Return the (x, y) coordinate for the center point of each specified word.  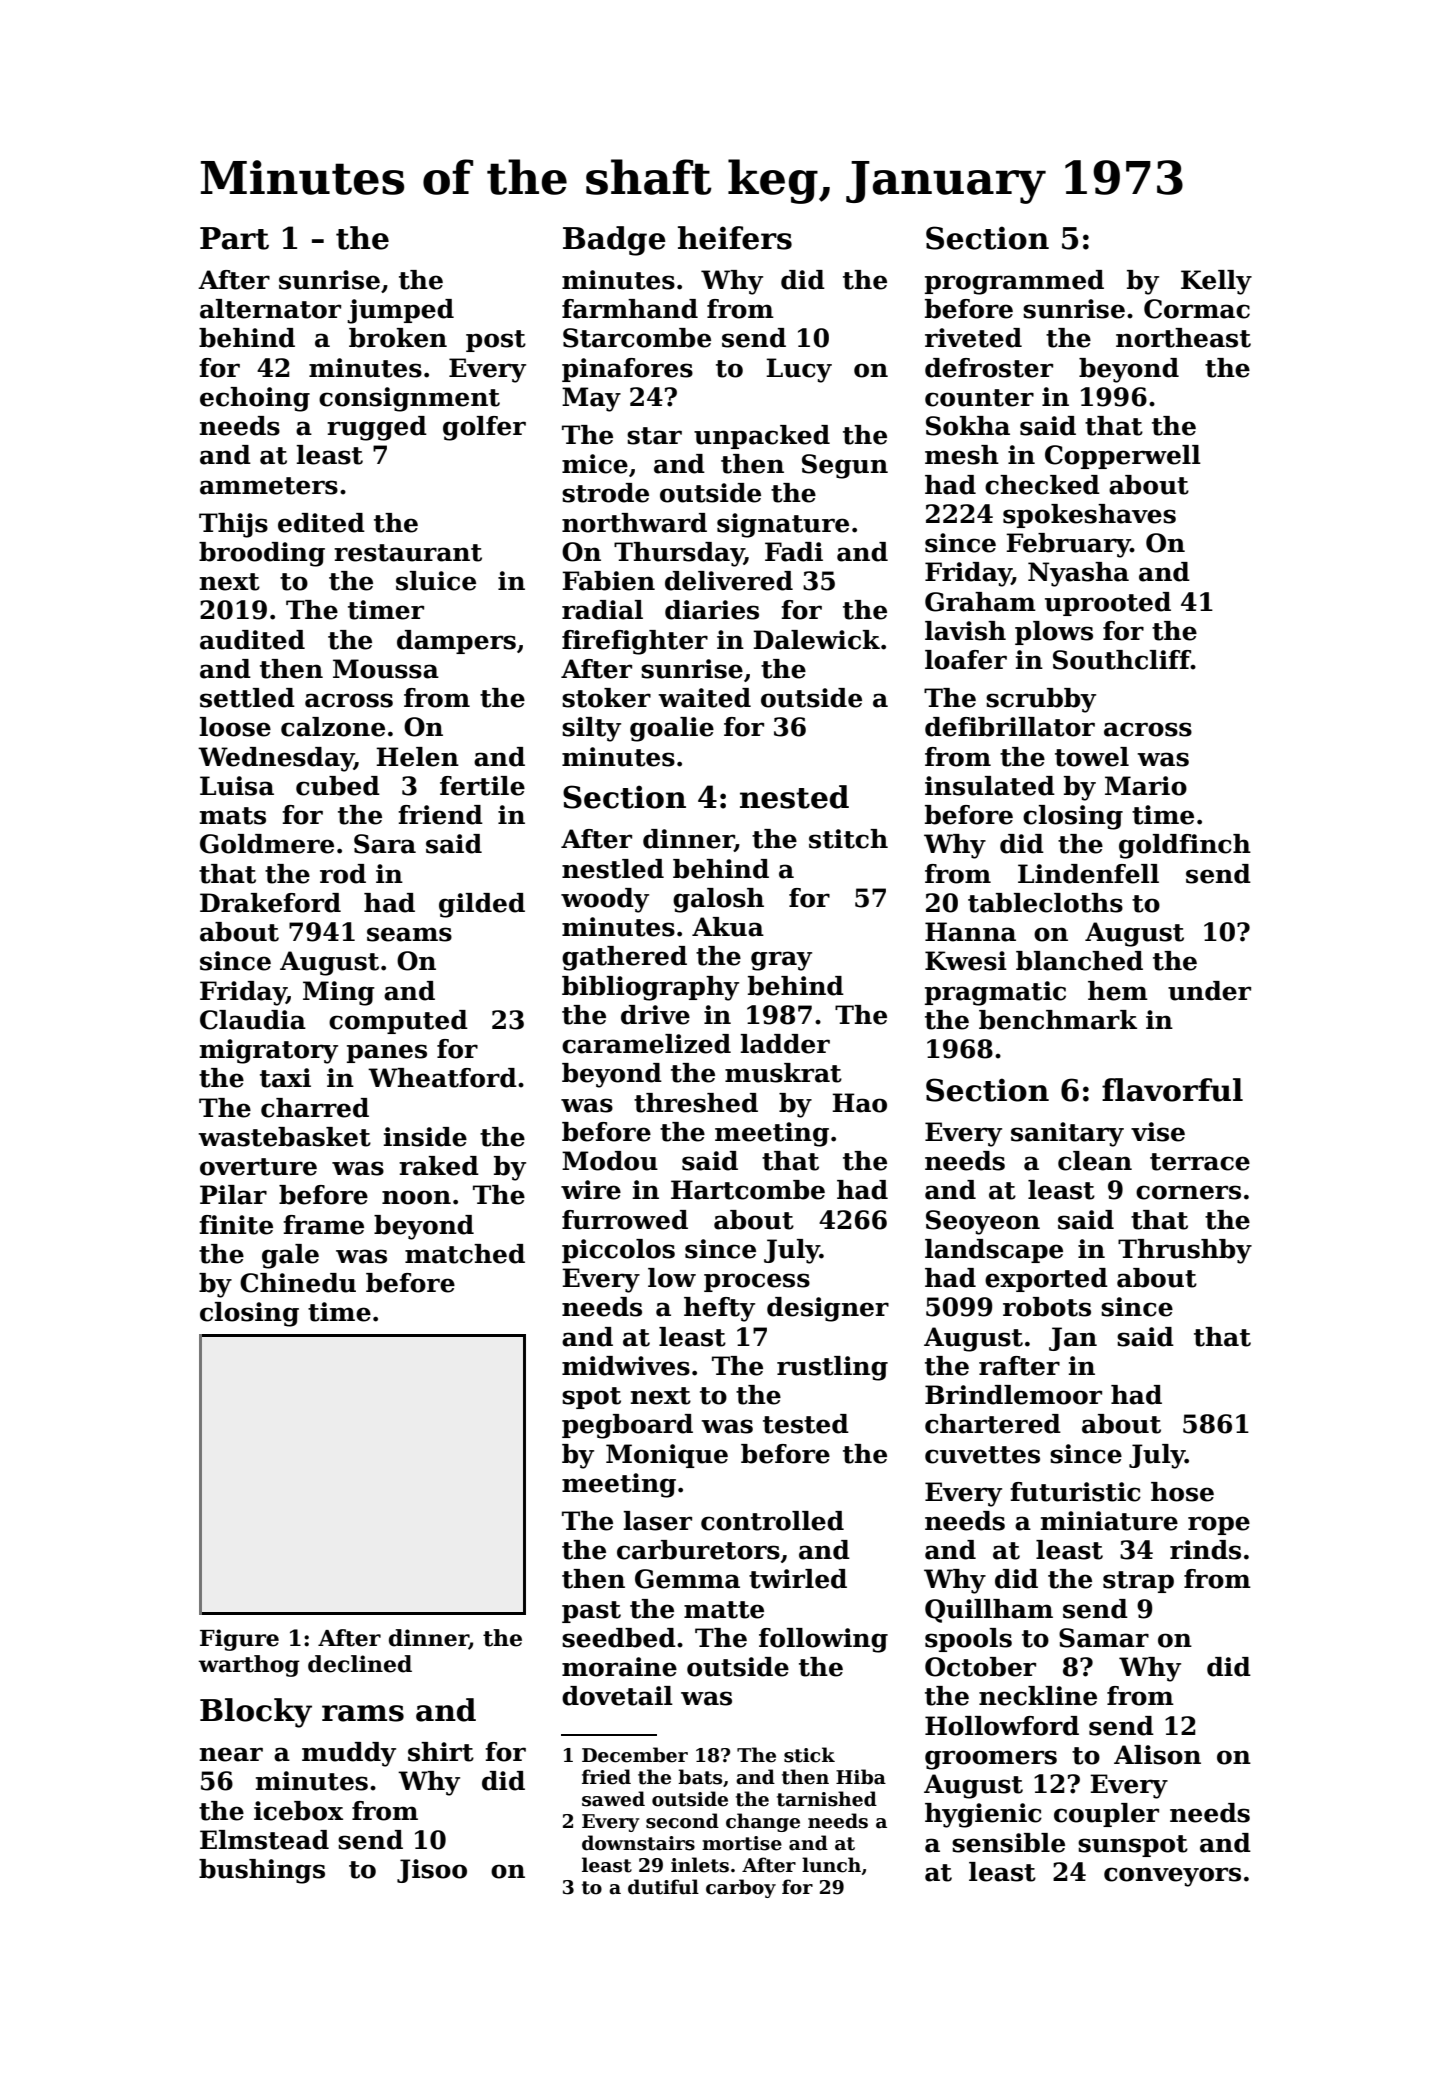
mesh (962, 455)
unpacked (762, 437)
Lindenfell (1088, 874)
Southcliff (1122, 660)
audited (252, 640)
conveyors (1172, 1877)
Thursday (679, 554)
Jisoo (432, 1871)
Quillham (989, 1611)
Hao (859, 1103)
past (591, 1612)
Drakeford (270, 903)
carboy (741, 1888)
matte (724, 1610)
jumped (400, 311)
